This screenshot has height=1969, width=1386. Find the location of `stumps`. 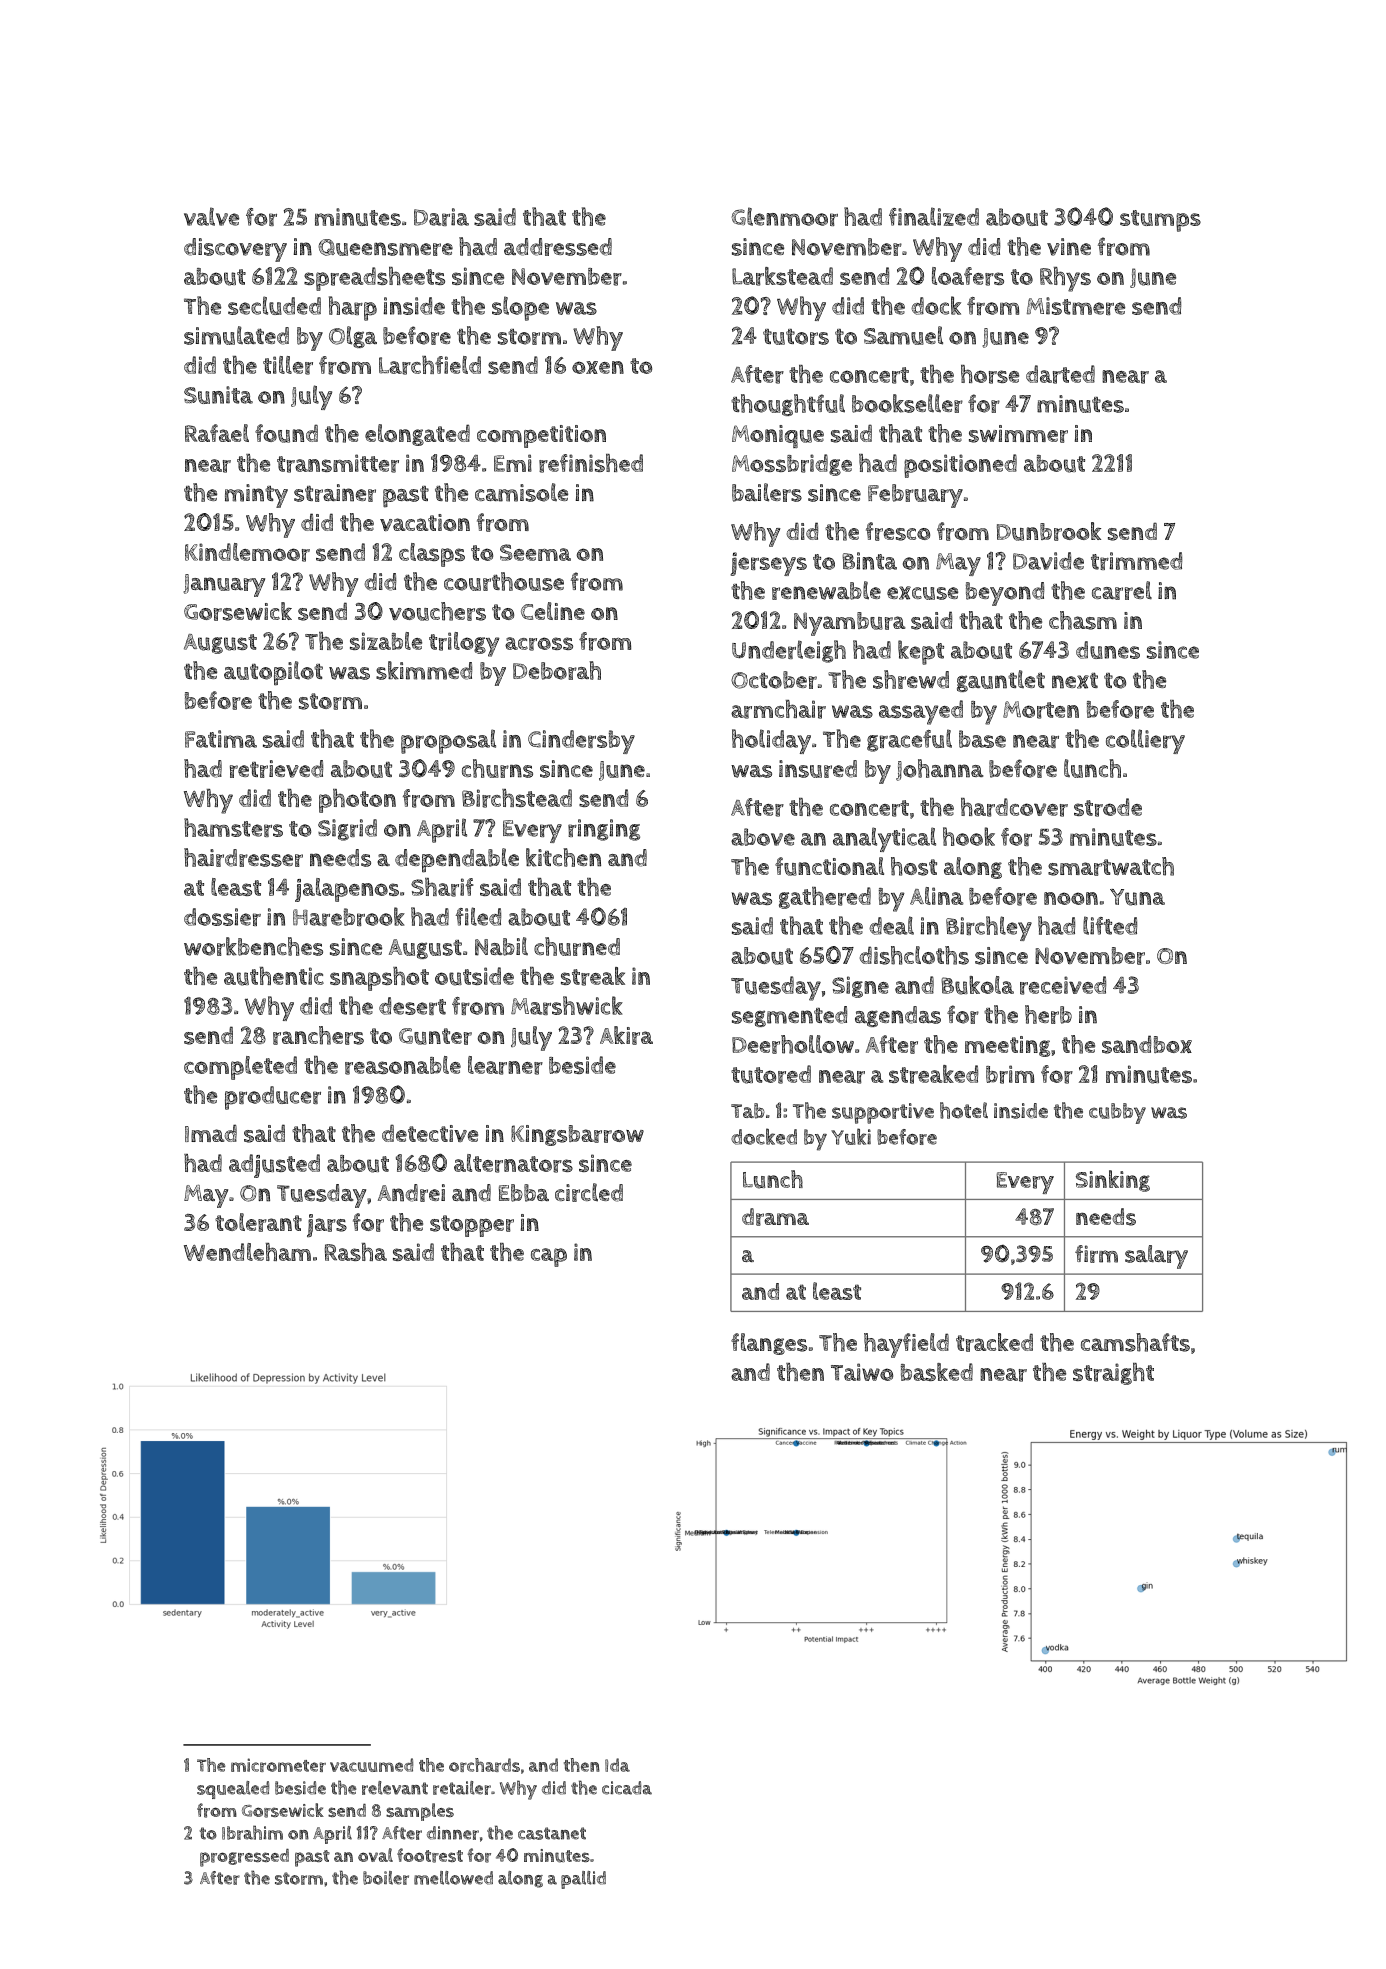

stumps is located at coordinates (1160, 221).
